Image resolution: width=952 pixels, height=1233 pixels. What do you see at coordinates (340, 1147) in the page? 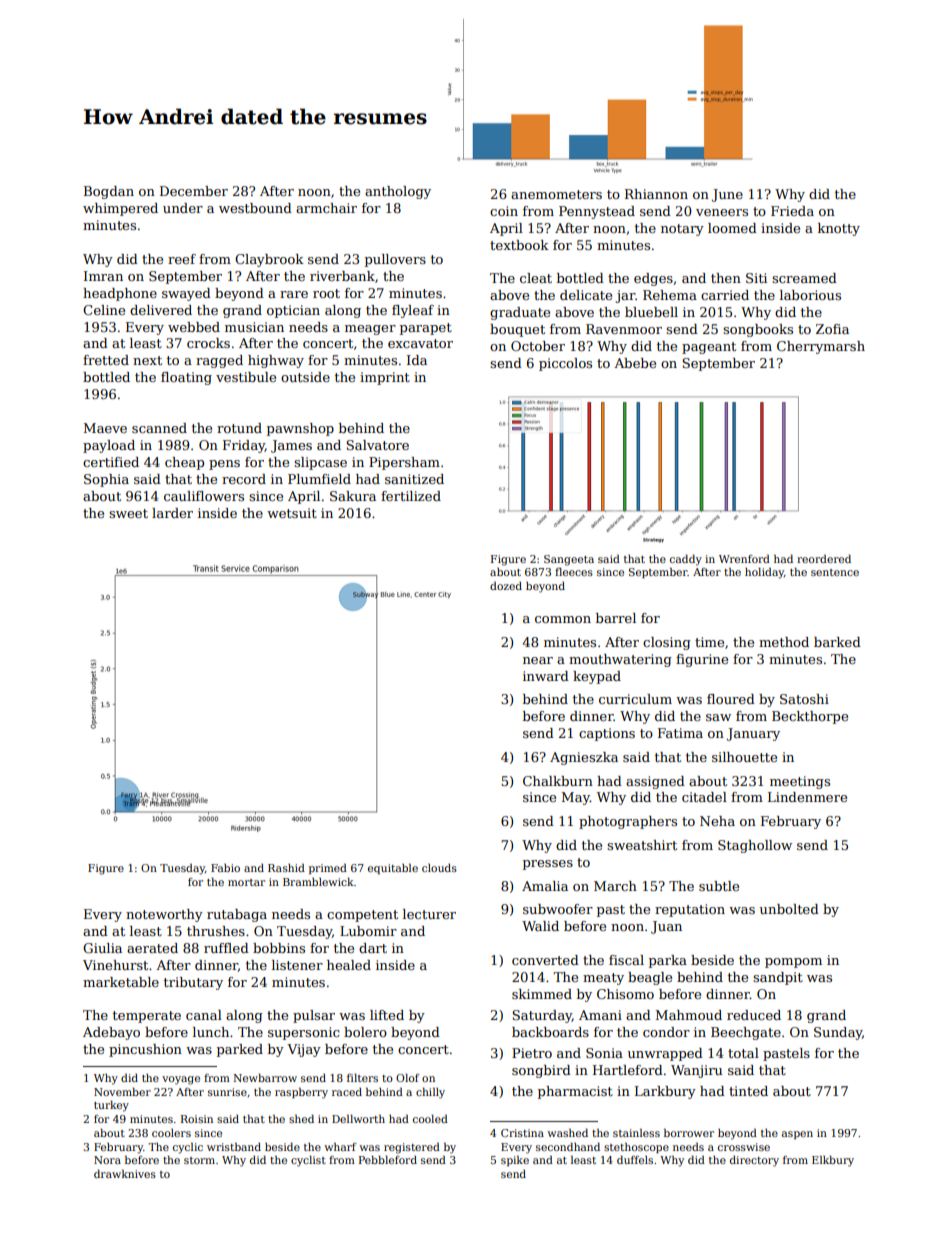
I see `wharf` at bounding box center [340, 1147].
